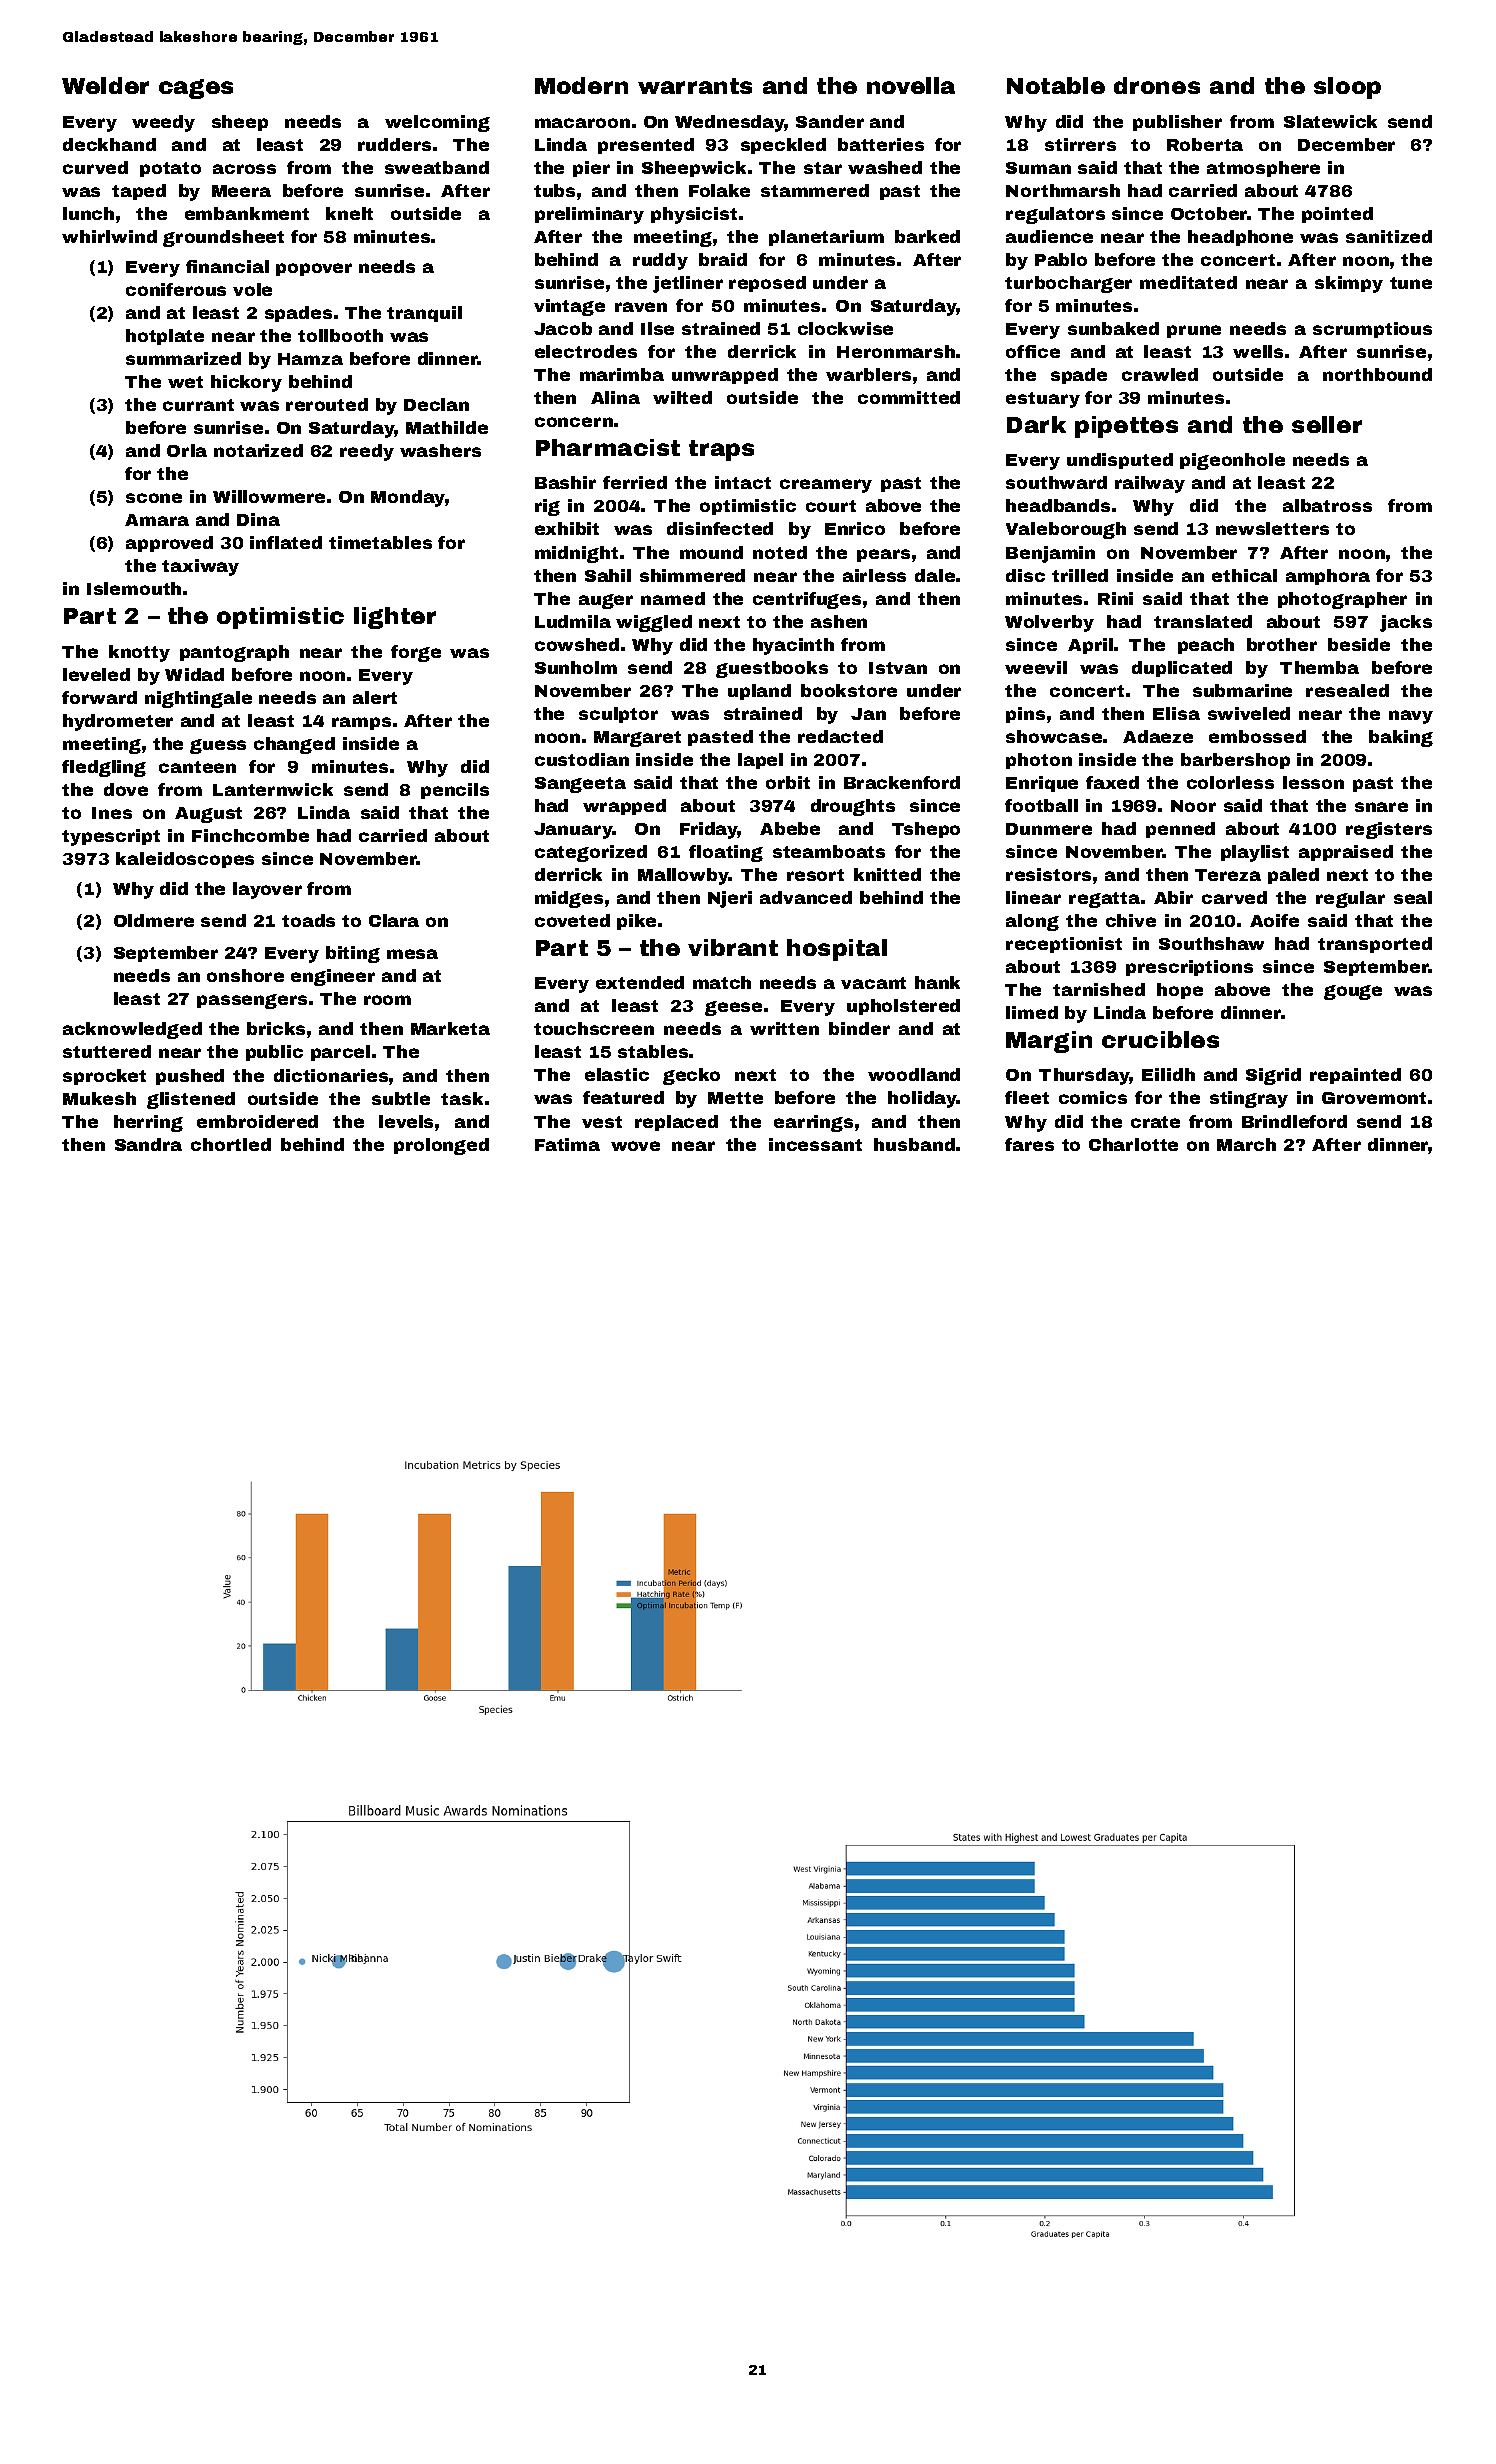  Describe the element at coordinates (615, 397) in the image. I see `Alina` at that location.
